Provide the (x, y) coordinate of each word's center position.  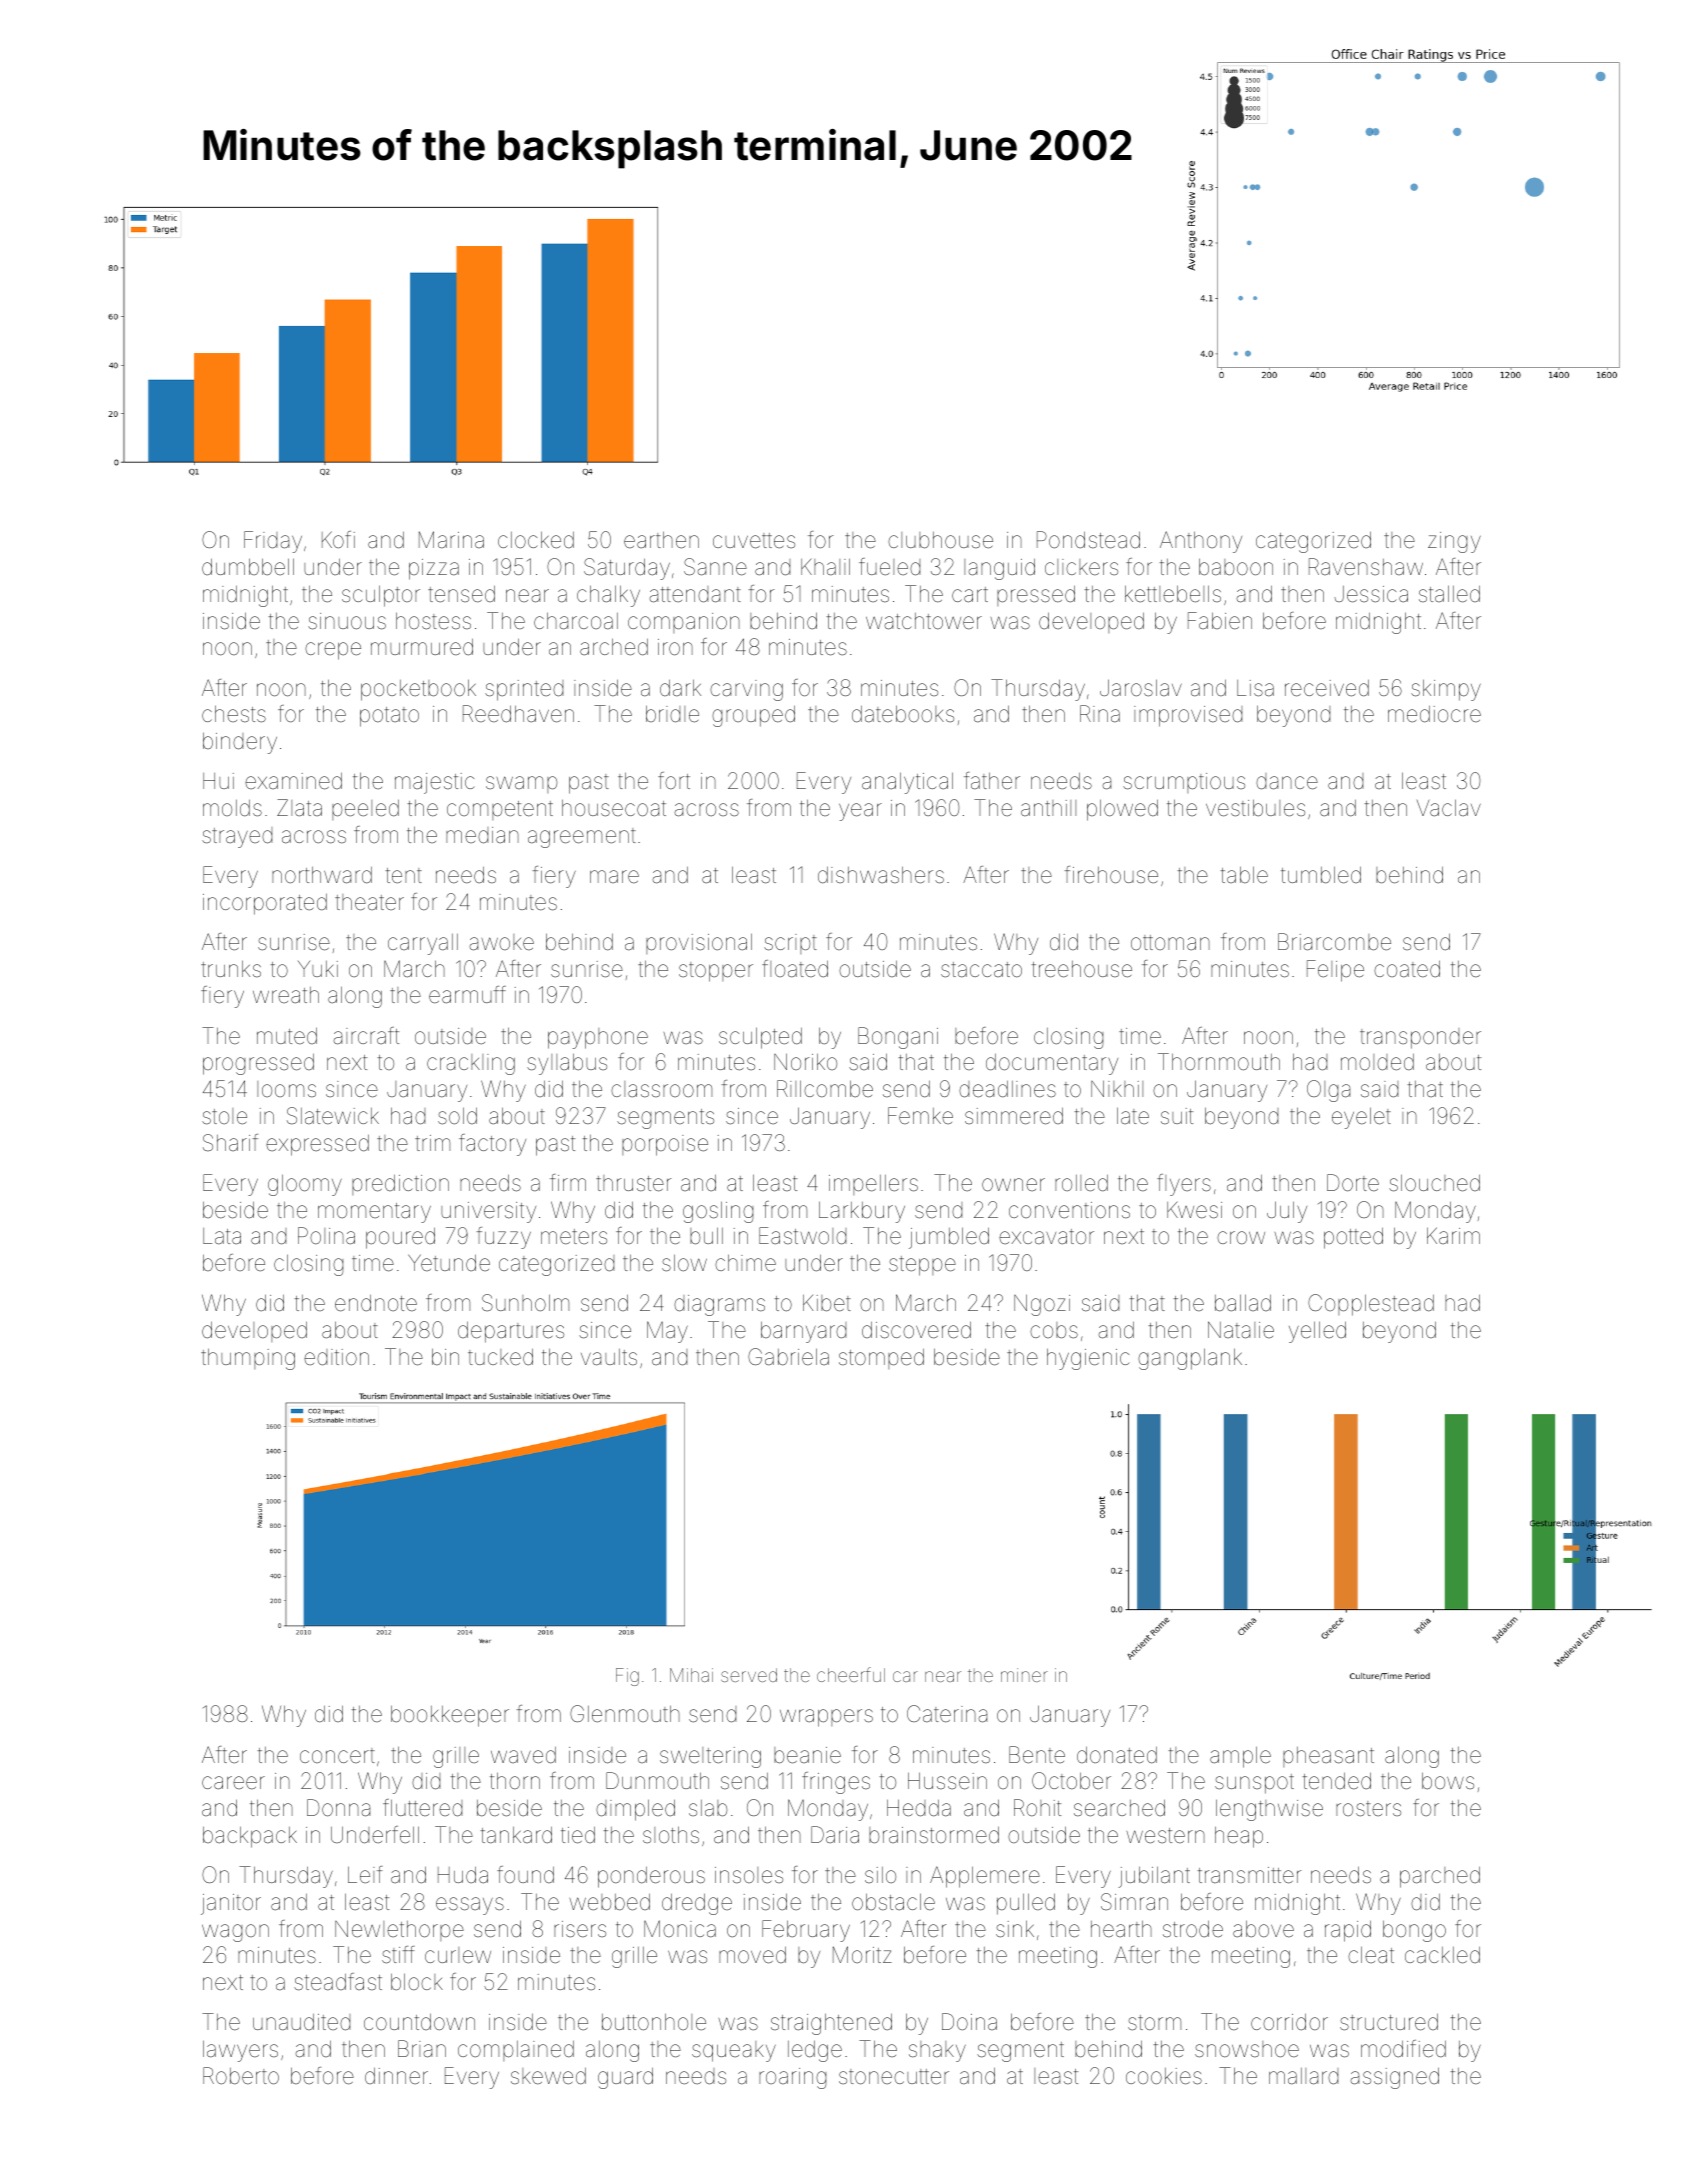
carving (746, 690)
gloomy (305, 1185)
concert (337, 1755)
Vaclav (1449, 808)
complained (516, 2051)
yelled (1317, 1332)
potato (389, 717)
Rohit (1037, 1807)
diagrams (719, 1305)
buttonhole (654, 2022)
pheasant (1328, 1757)
